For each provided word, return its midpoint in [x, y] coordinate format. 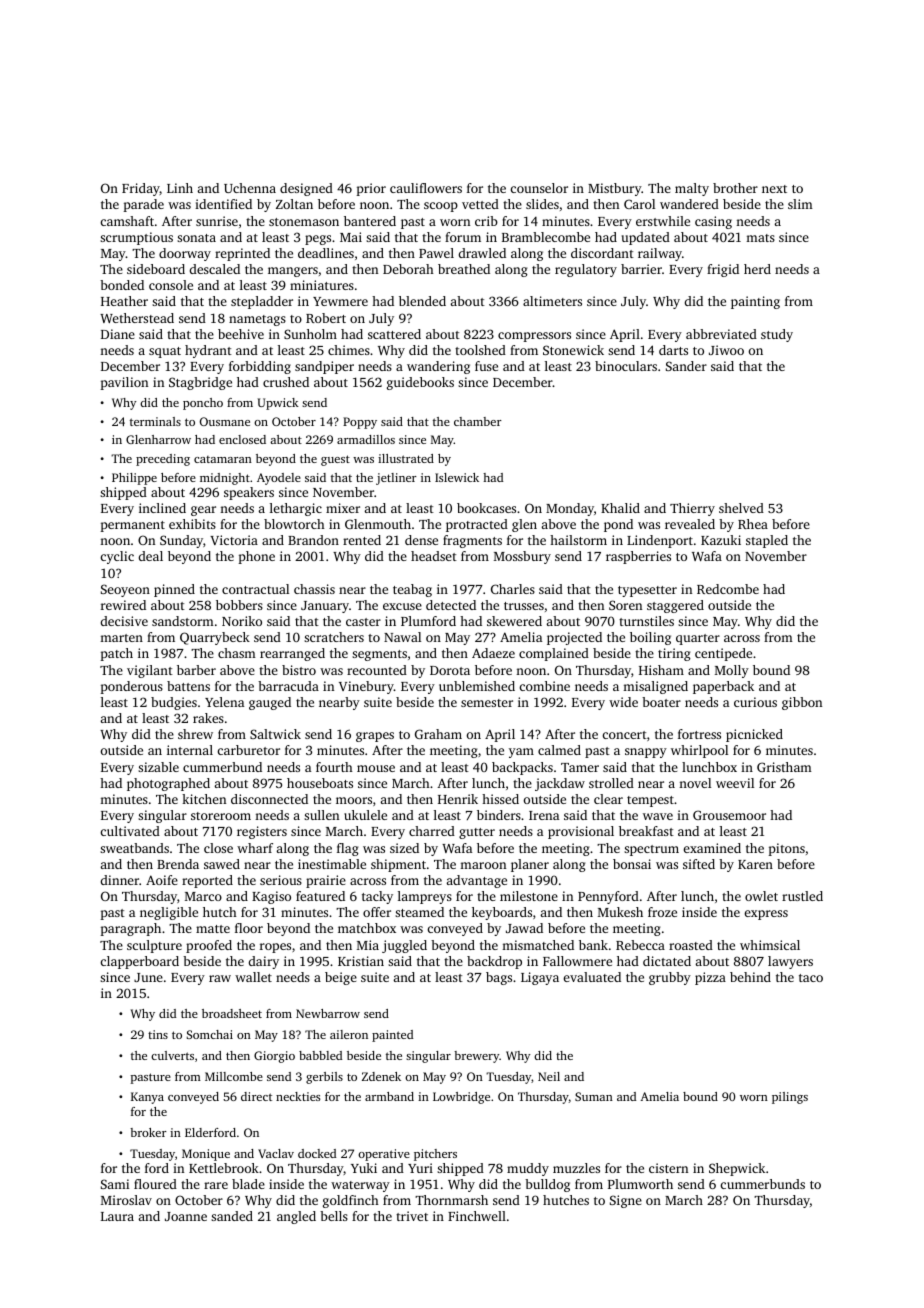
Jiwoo [726, 350]
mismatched [538, 945]
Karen [755, 864]
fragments [472, 541]
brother [735, 188]
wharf [255, 848]
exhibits [192, 524]
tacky [377, 897]
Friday [141, 189]
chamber [478, 421]
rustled [802, 896]
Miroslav [126, 1200]
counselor [539, 188]
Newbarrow [328, 1013]
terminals [155, 421]
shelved [741, 508]
